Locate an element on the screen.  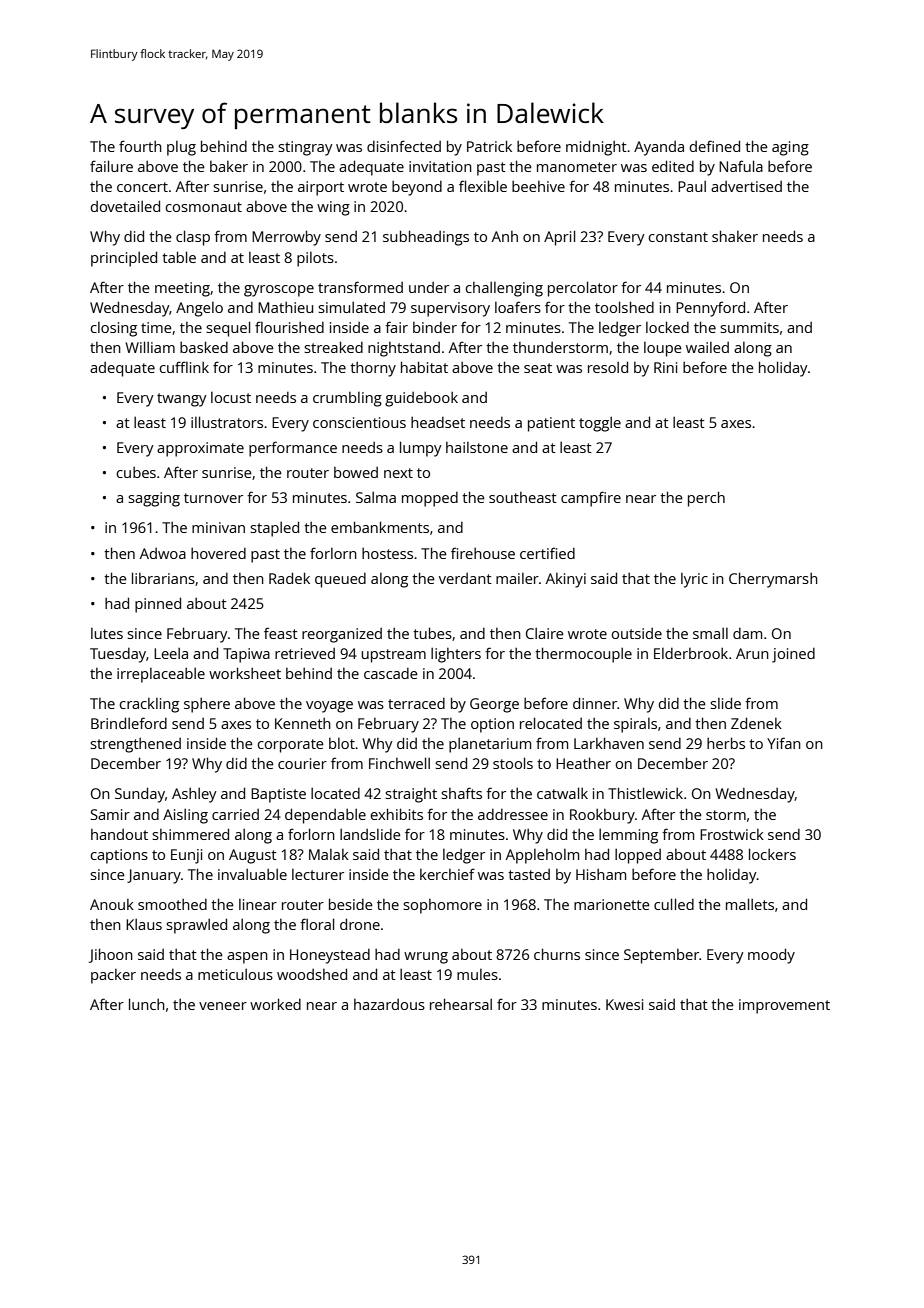
Zdenek is located at coordinates (756, 723).
